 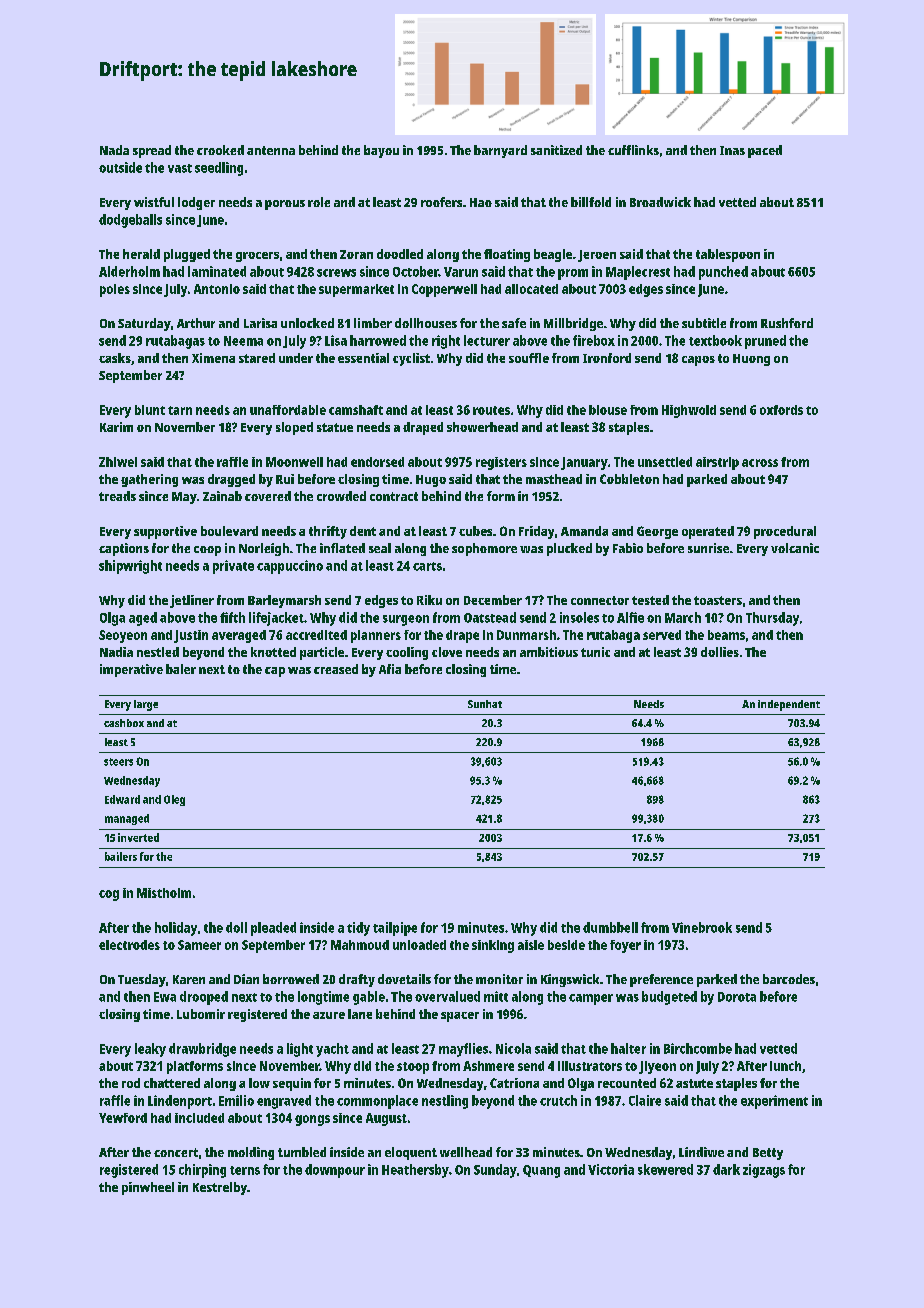 I want to click on covered, so click(x=268, y=496).
